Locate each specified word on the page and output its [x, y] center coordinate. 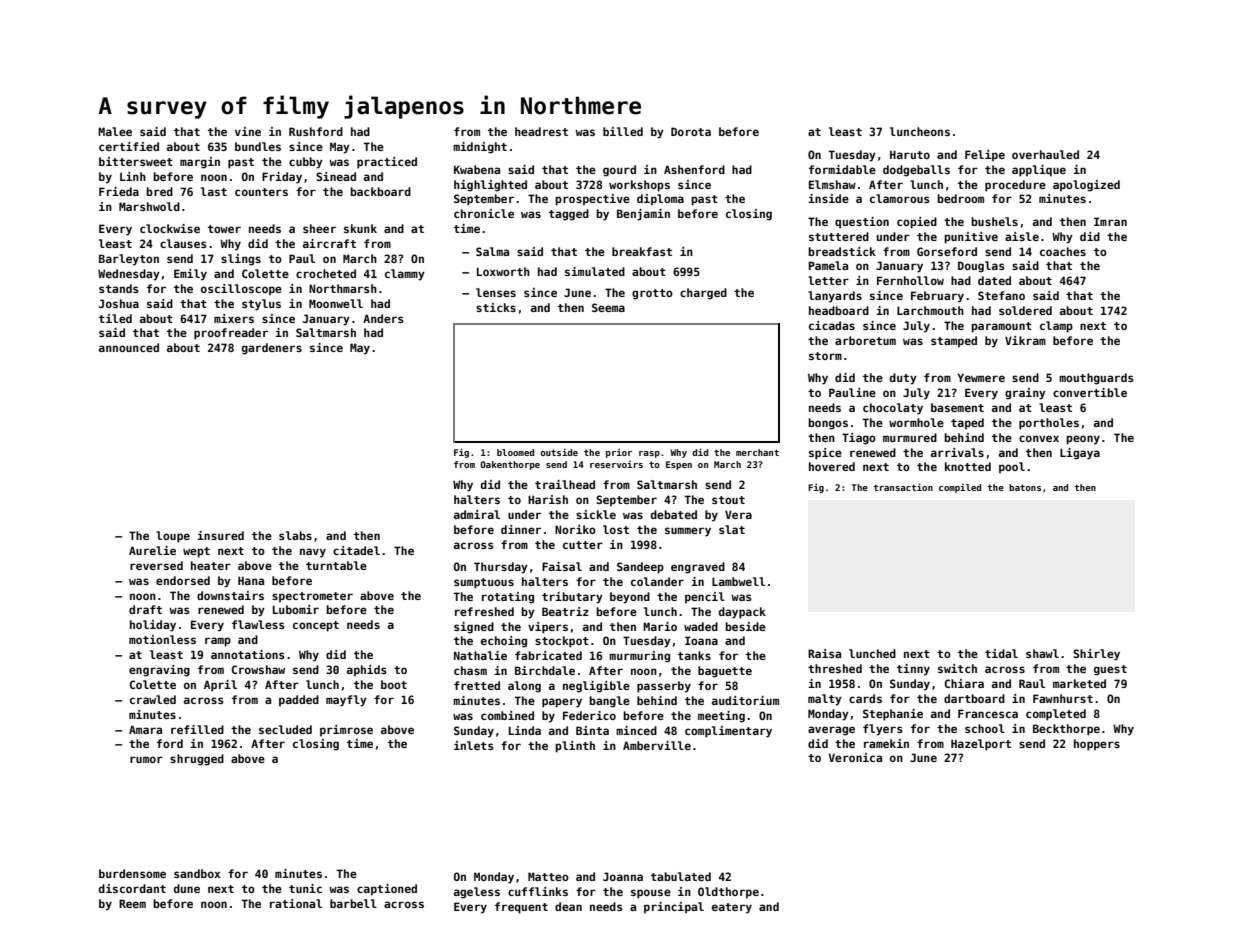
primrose [346, 731]
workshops [639, 186]
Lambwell [738, 581]
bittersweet [136, 161]
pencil [705, 598]
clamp [1056, 327]
